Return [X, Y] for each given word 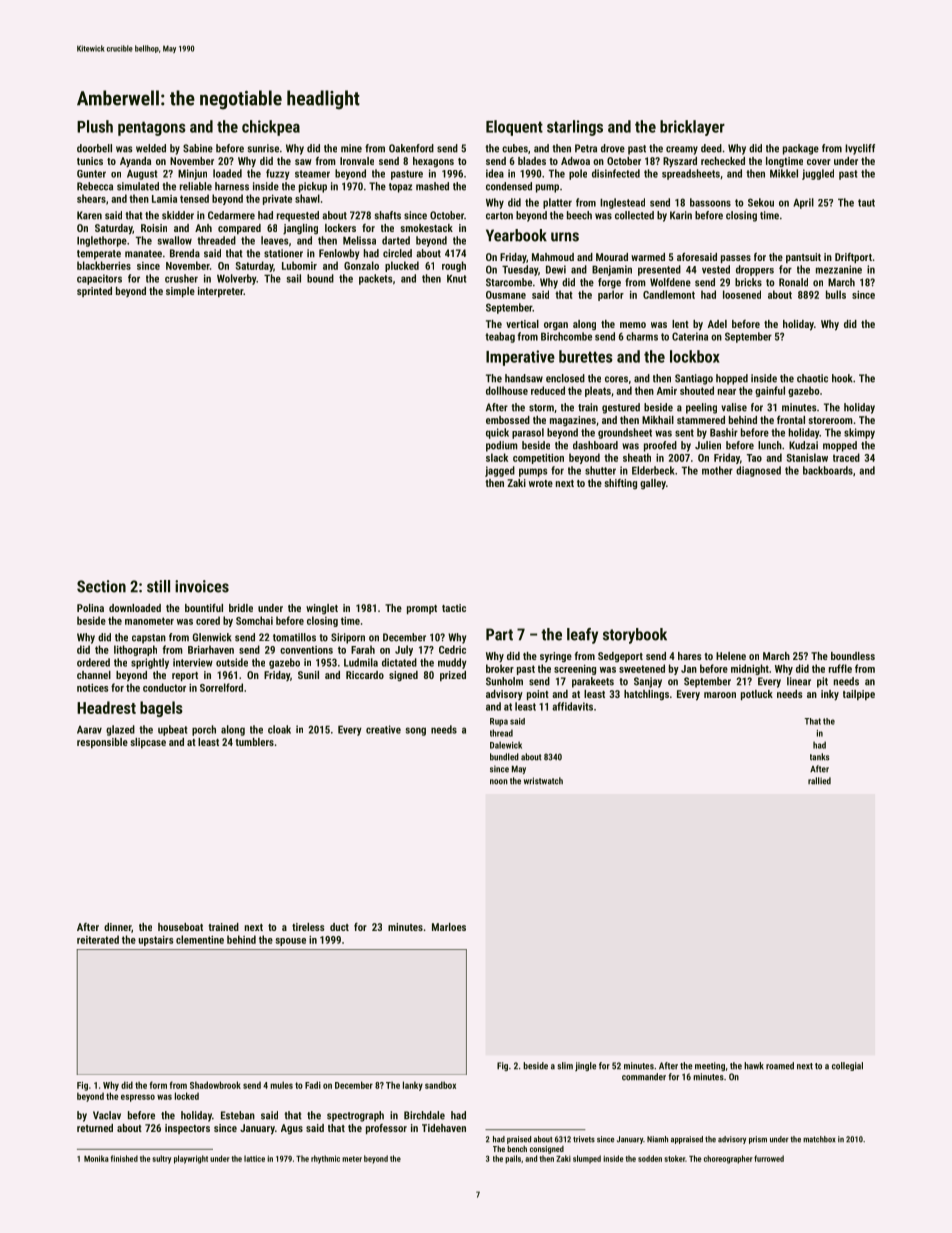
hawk [754, 1066]
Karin [681, 215]
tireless [308, 927]
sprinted [94, 292]
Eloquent [514, 128]
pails [513, 1159]
